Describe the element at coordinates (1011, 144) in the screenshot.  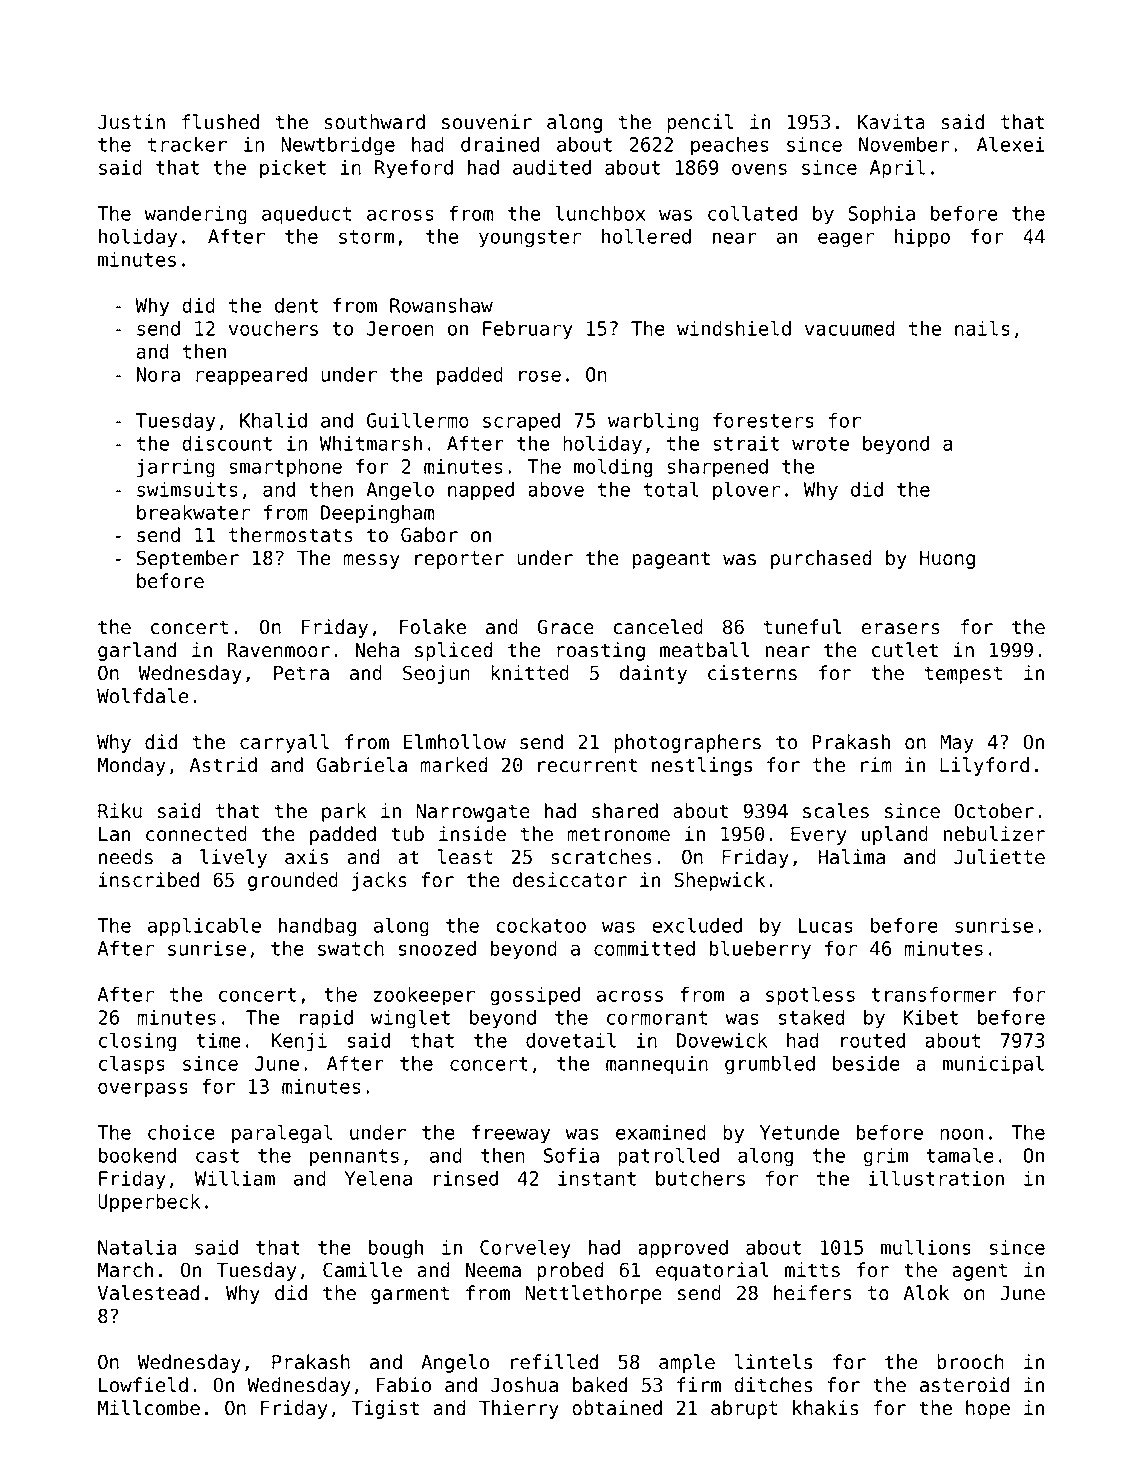
I see `Alexei` at that location.
